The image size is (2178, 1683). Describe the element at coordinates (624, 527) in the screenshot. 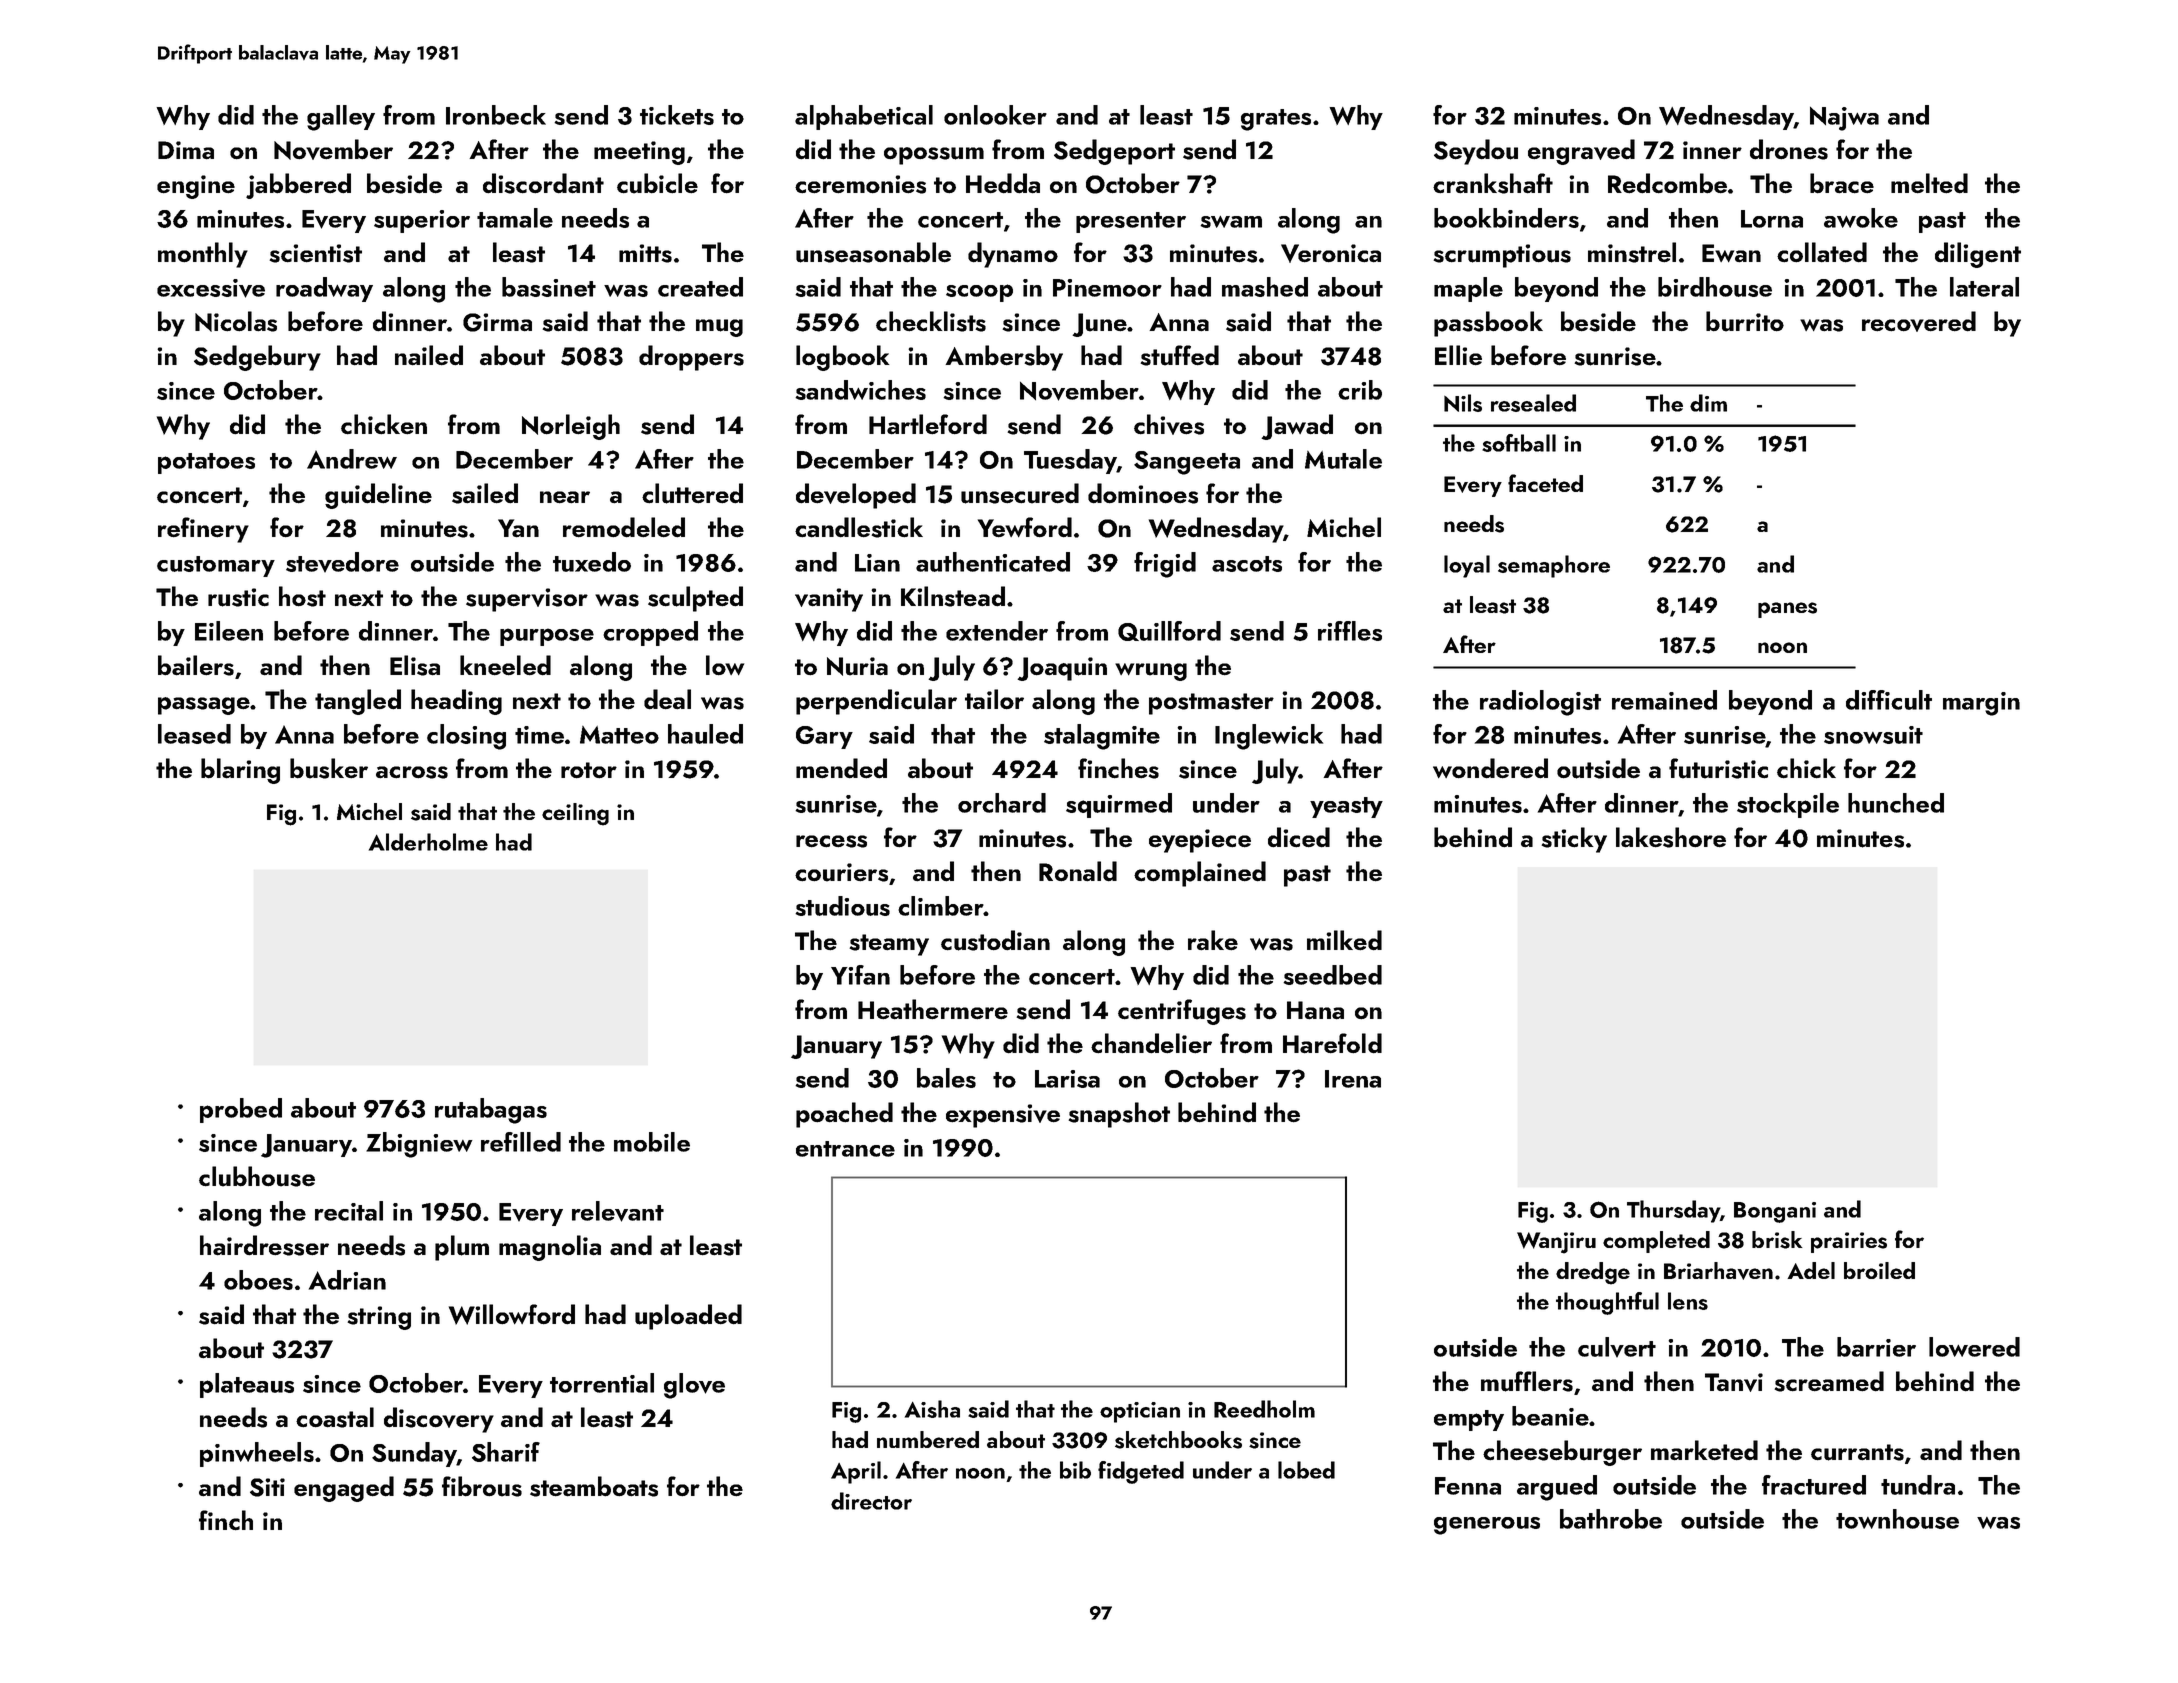

I see `remodeled` at that location.
